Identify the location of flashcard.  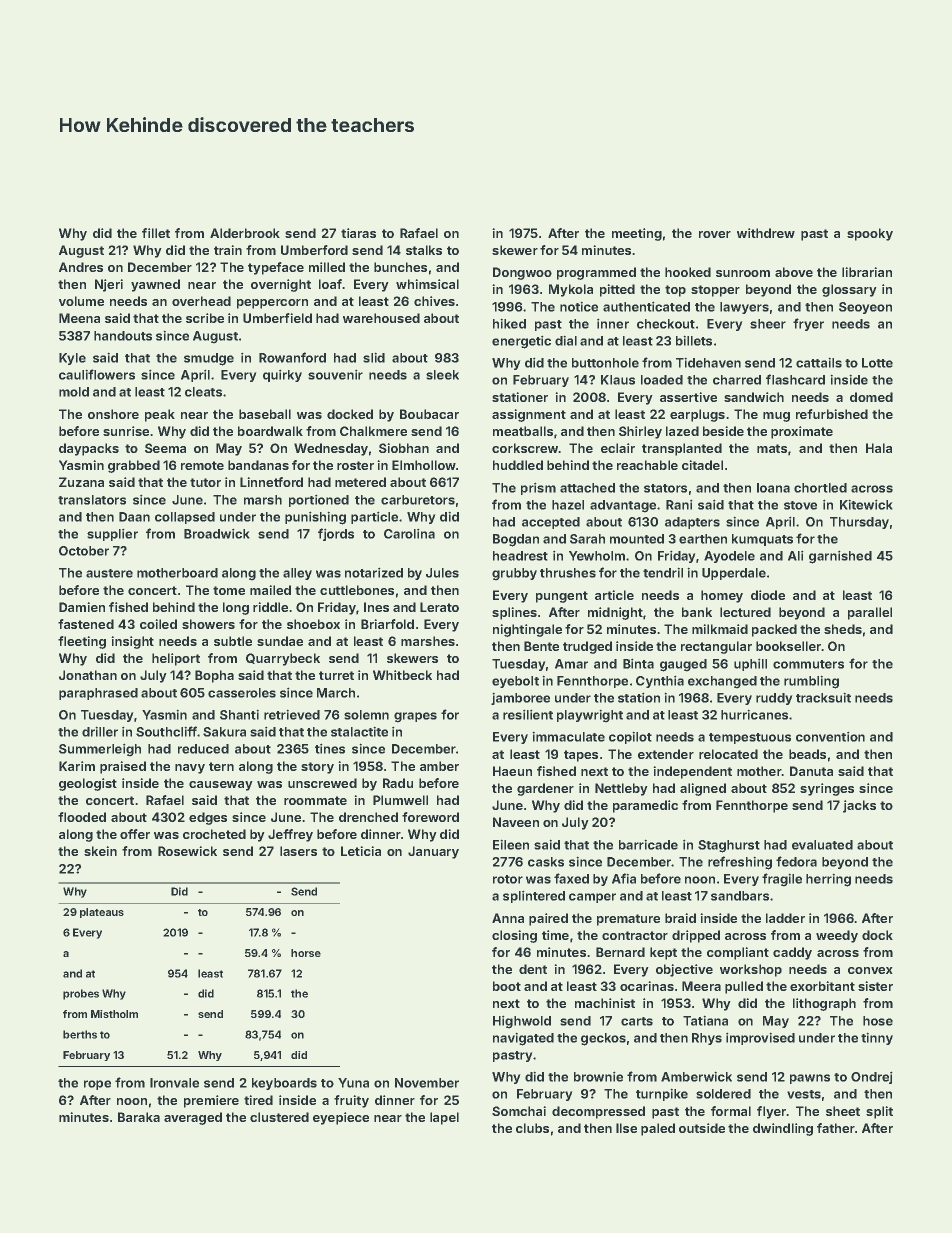
(795, 379).
